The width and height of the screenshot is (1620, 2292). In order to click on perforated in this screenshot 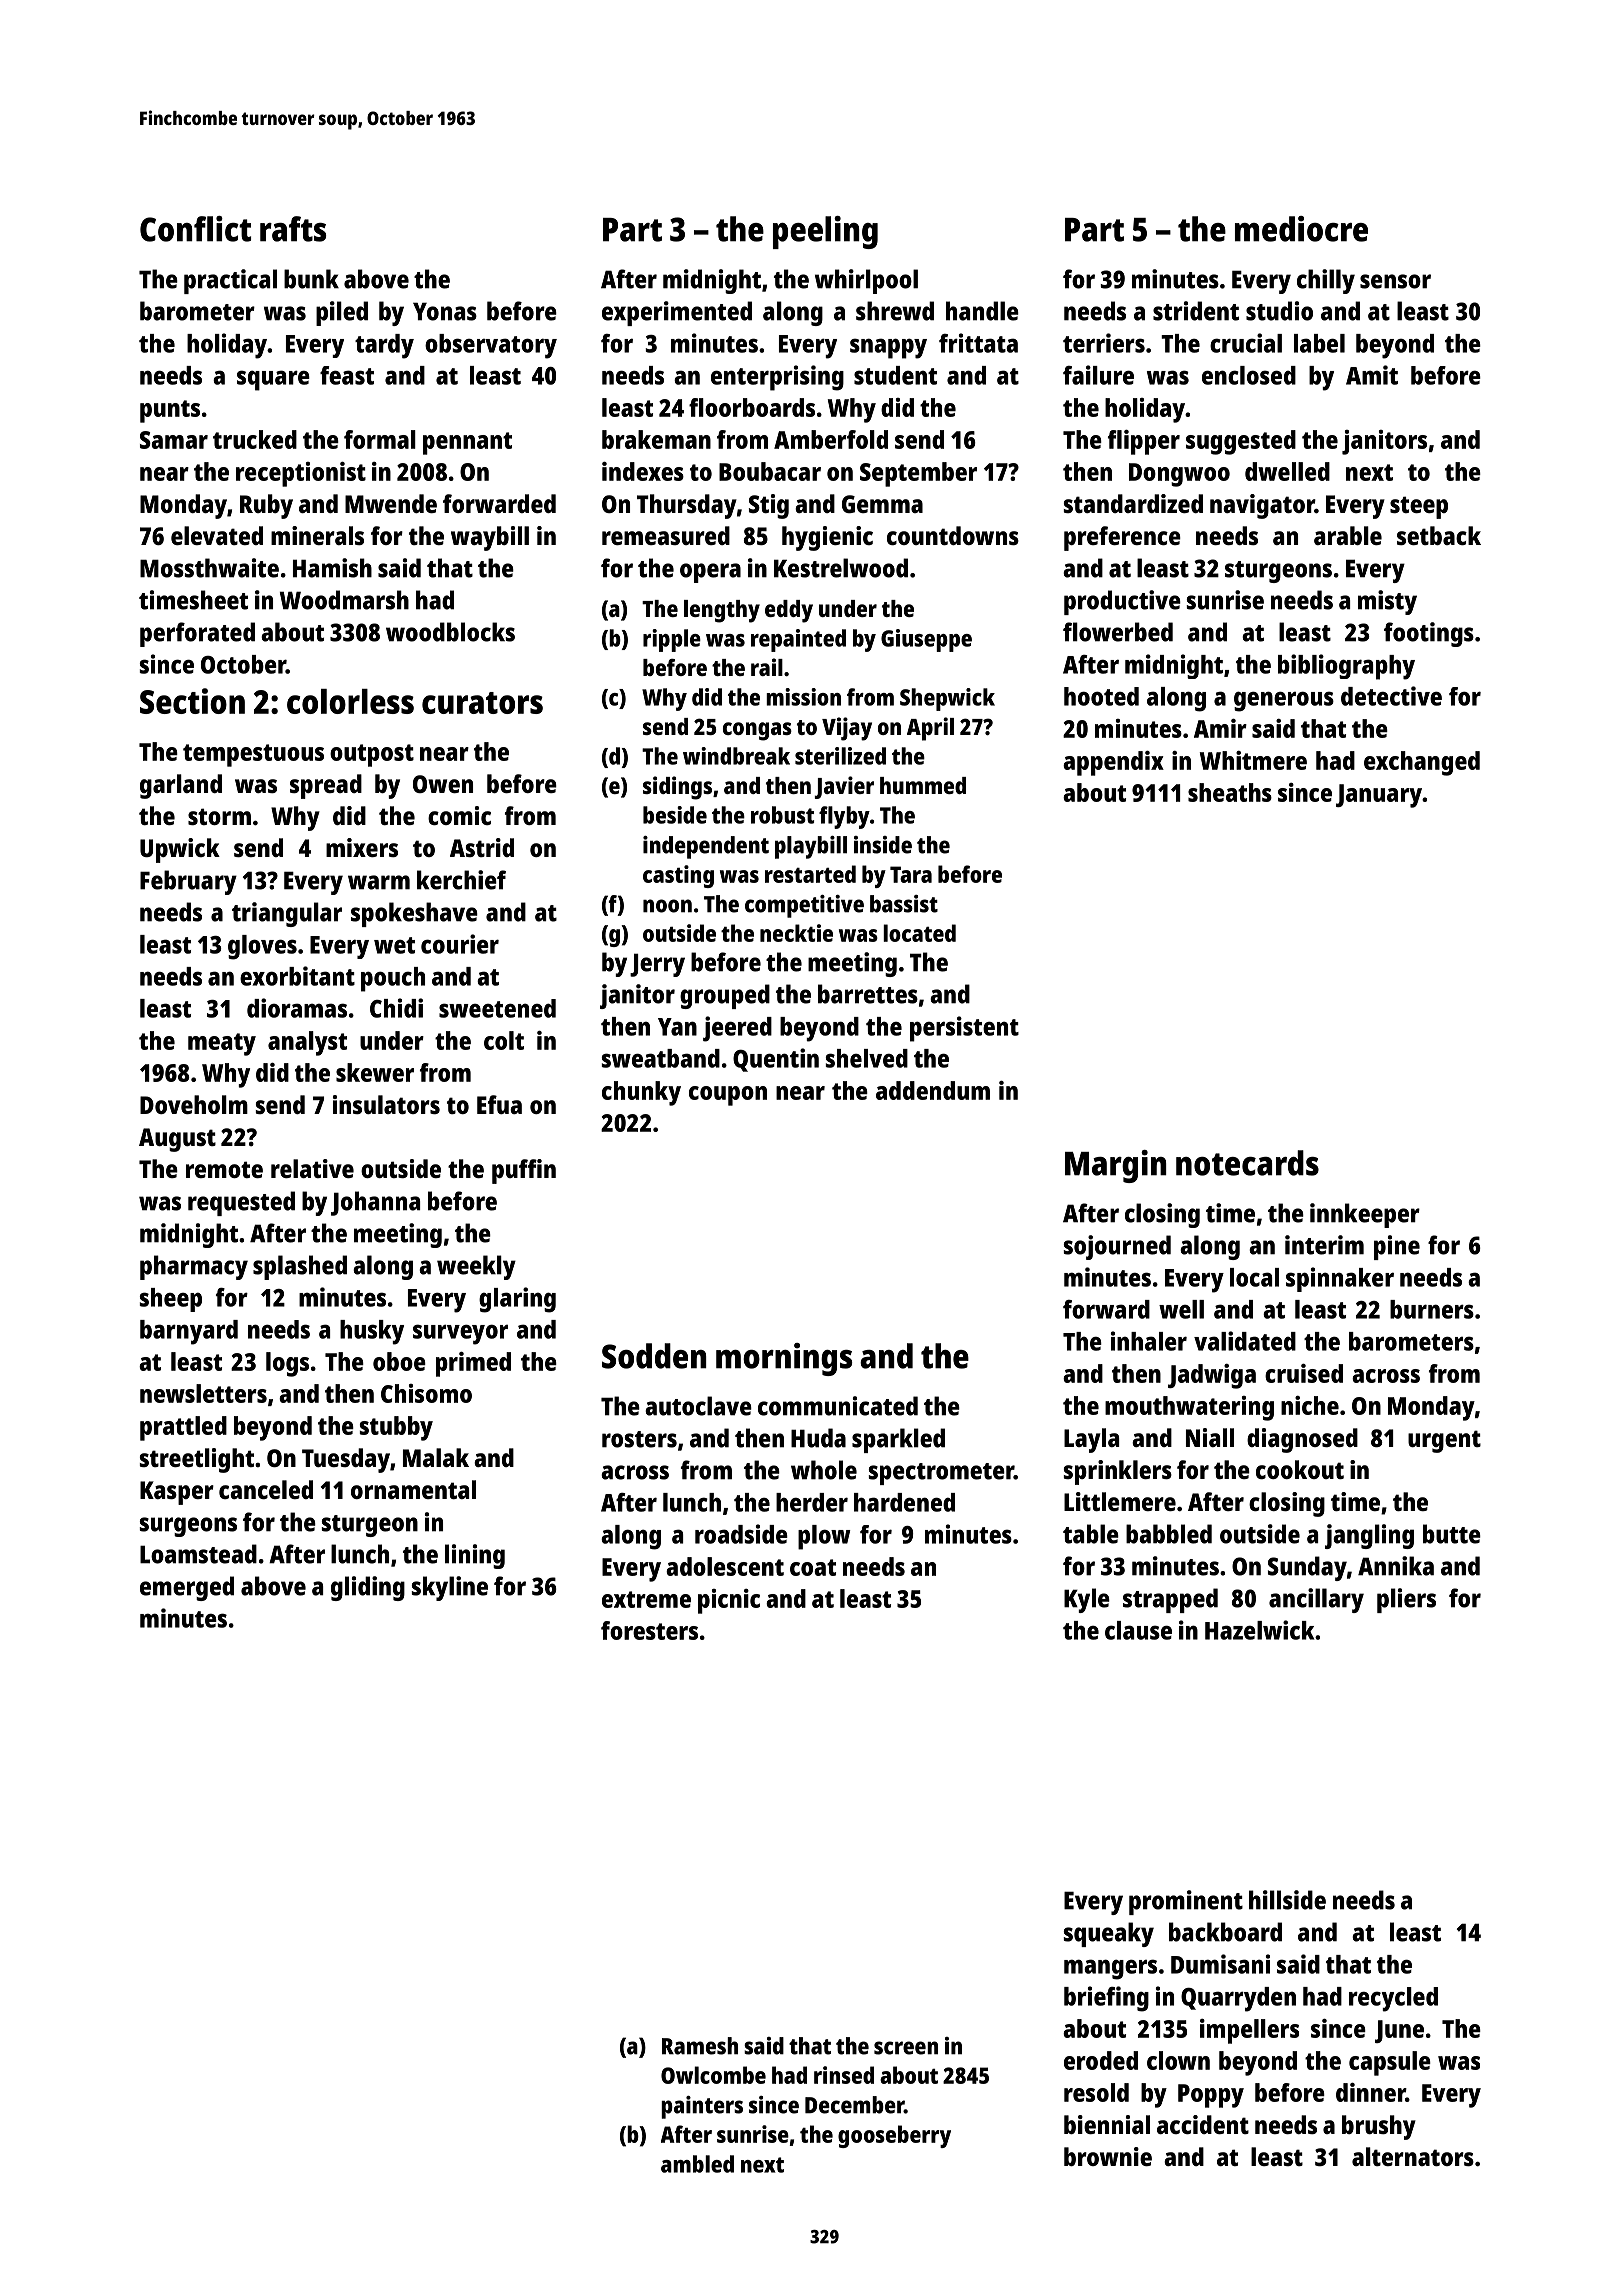, I will do `click(197, 634)`.
